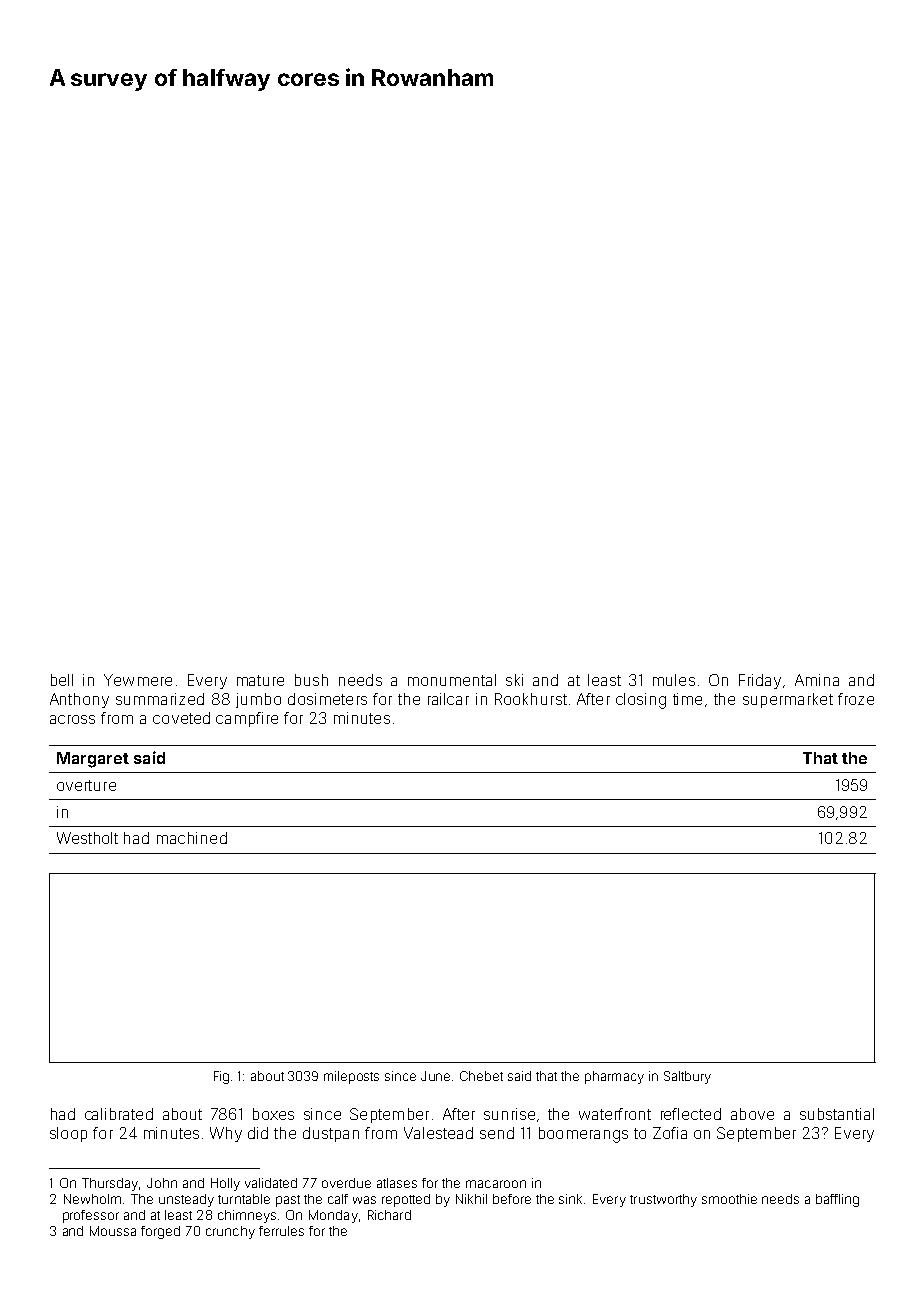  Describe the element at coordinates (258, 700) in the page. I see `jumbo` at that location.
